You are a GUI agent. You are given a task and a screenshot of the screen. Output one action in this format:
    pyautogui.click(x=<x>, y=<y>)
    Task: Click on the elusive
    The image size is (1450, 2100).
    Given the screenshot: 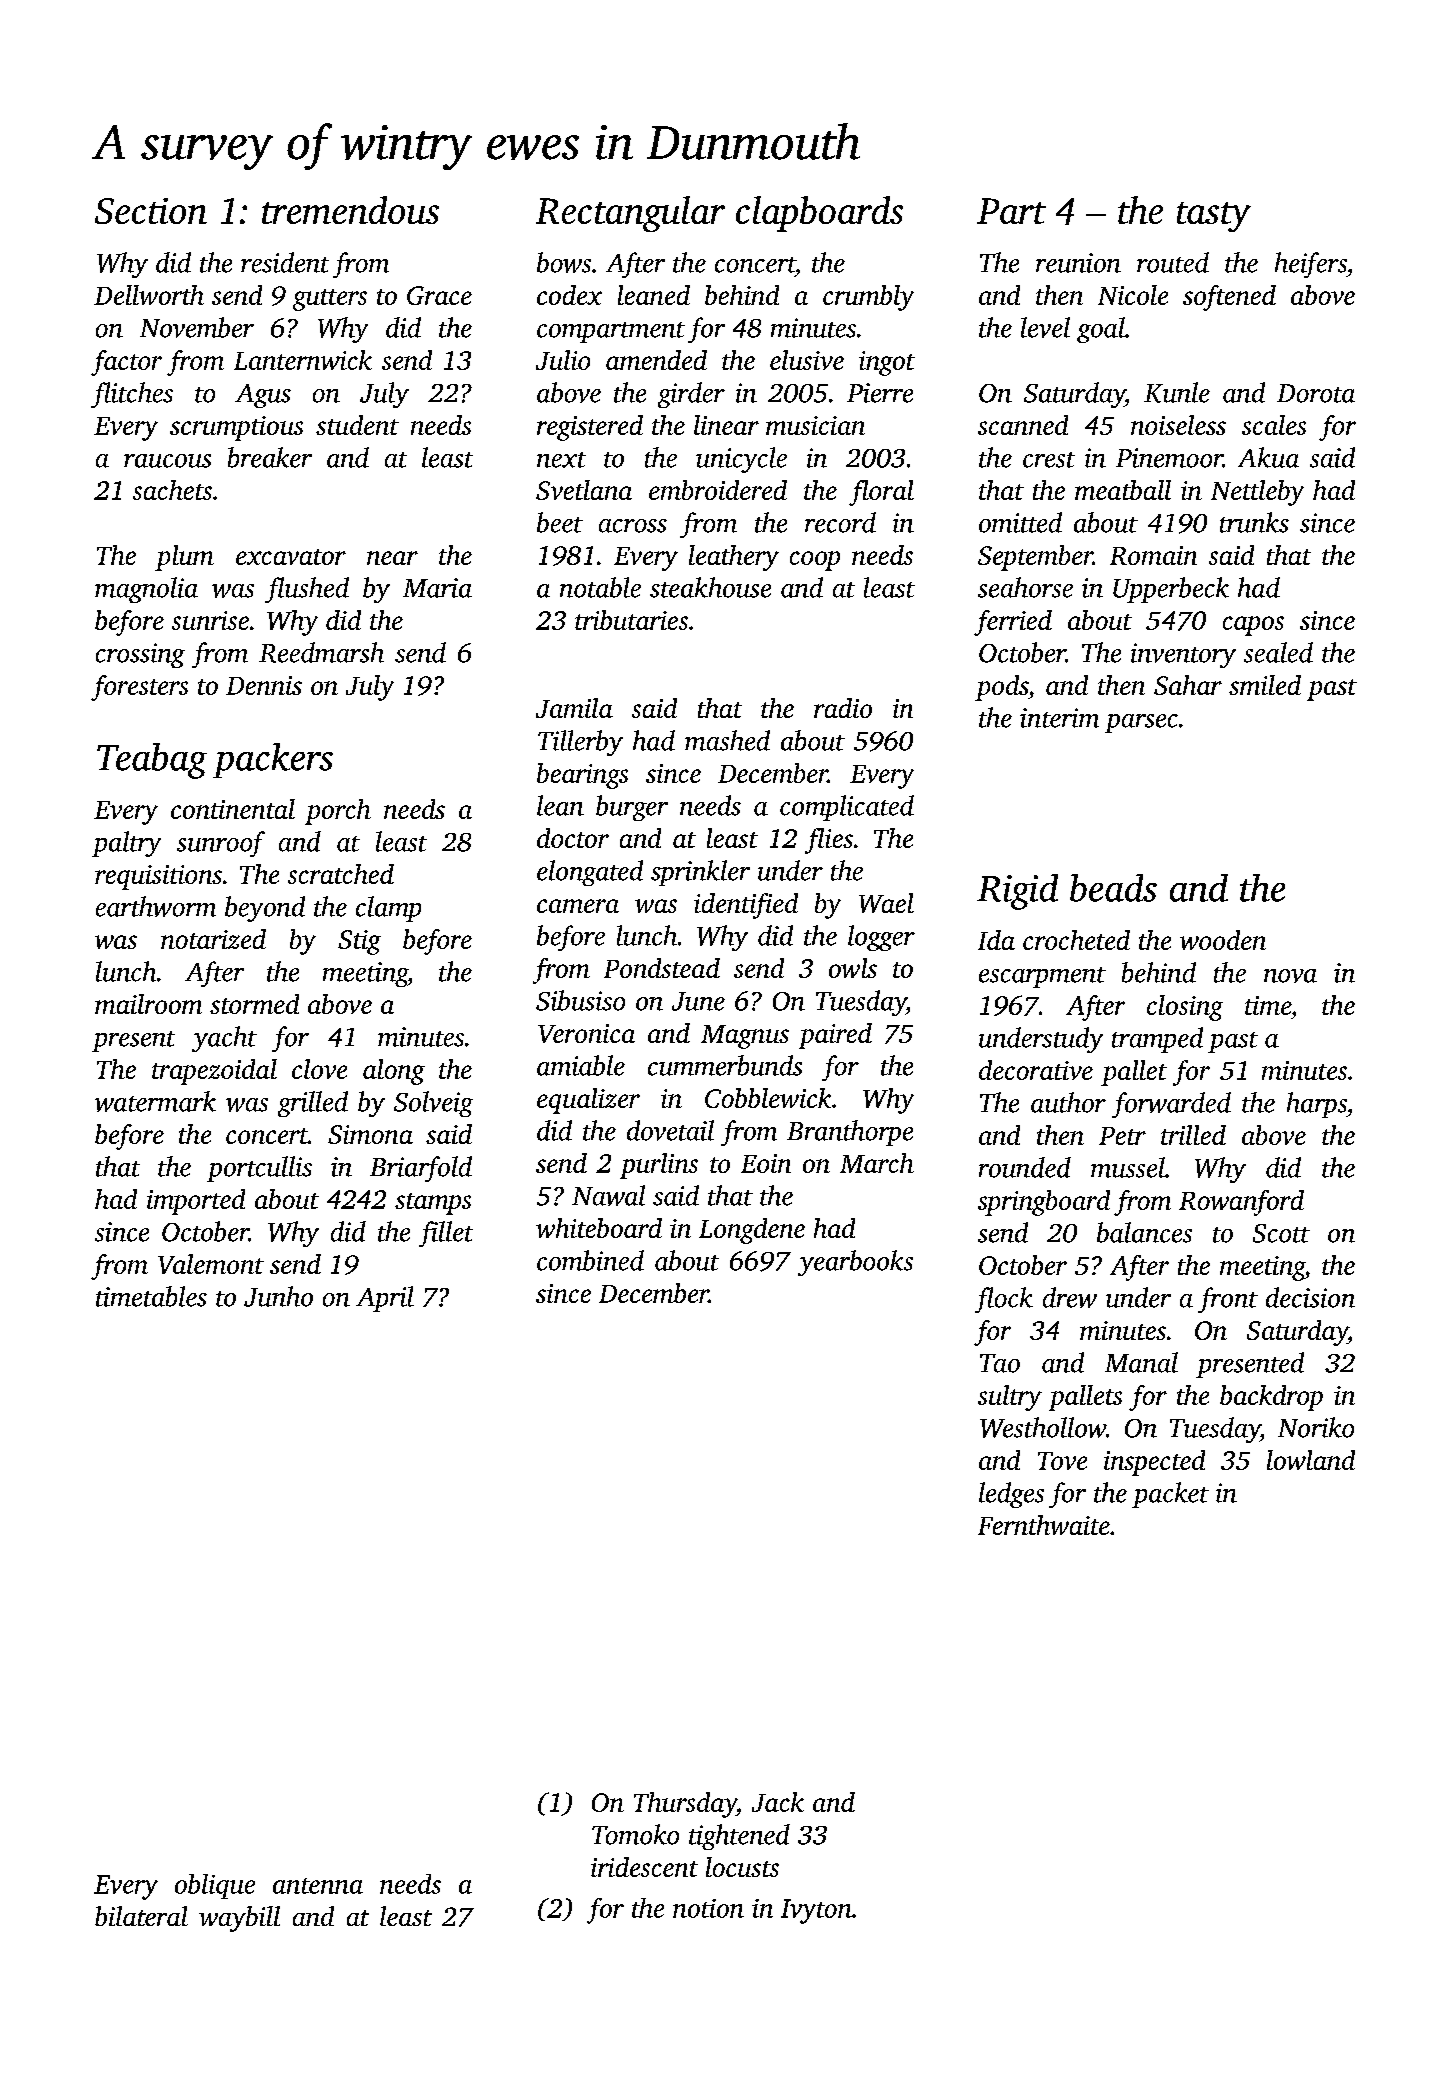 What is the action you would take?
    pyautogui.click(x=807, y=360)
